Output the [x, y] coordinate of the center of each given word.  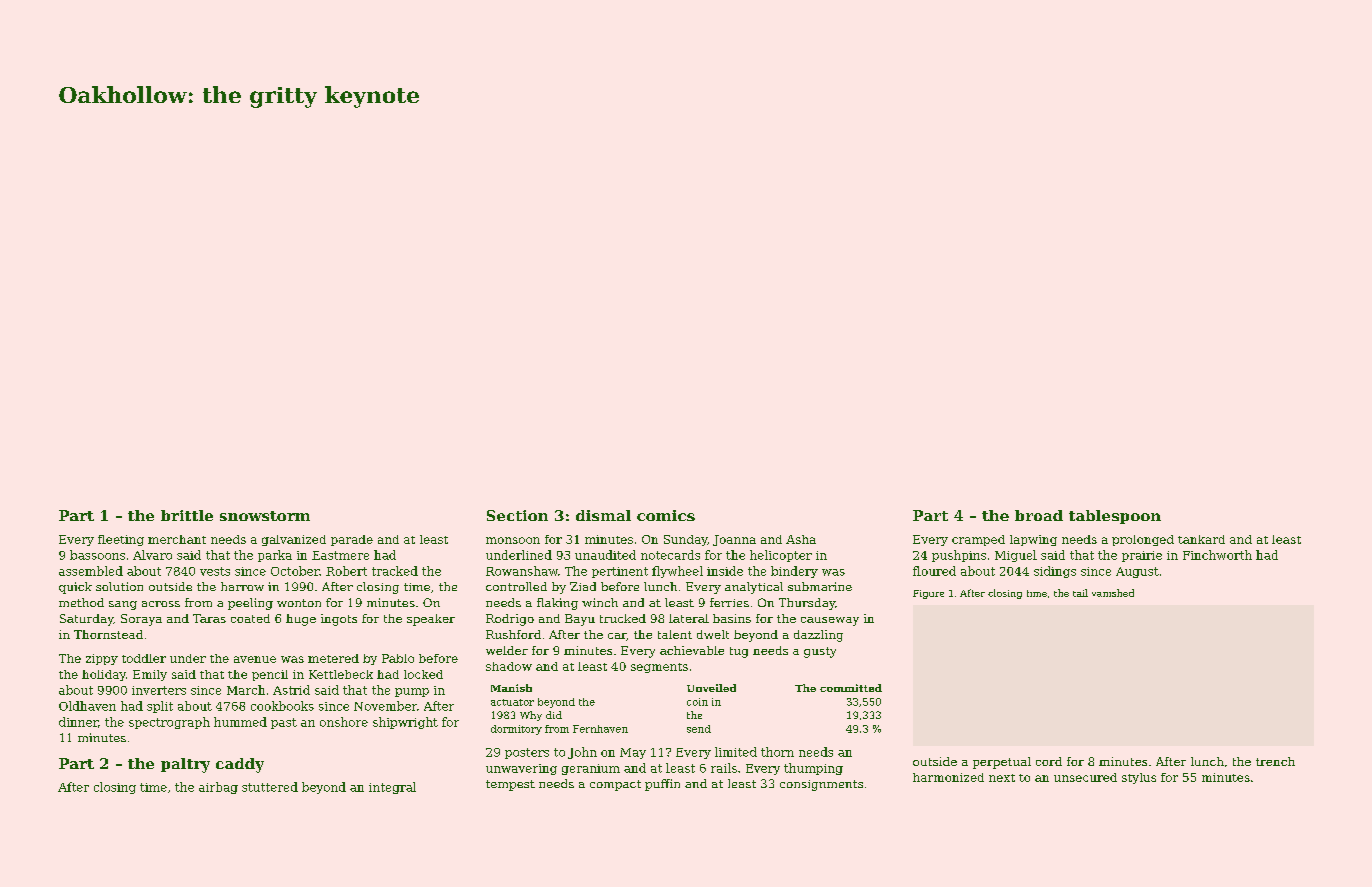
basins [732, 618]
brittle [187, 515]
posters [527, 753]
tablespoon [1115, 517]
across [161, 604]
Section [517, 515]
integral [392, 788]
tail [1080, 593]
